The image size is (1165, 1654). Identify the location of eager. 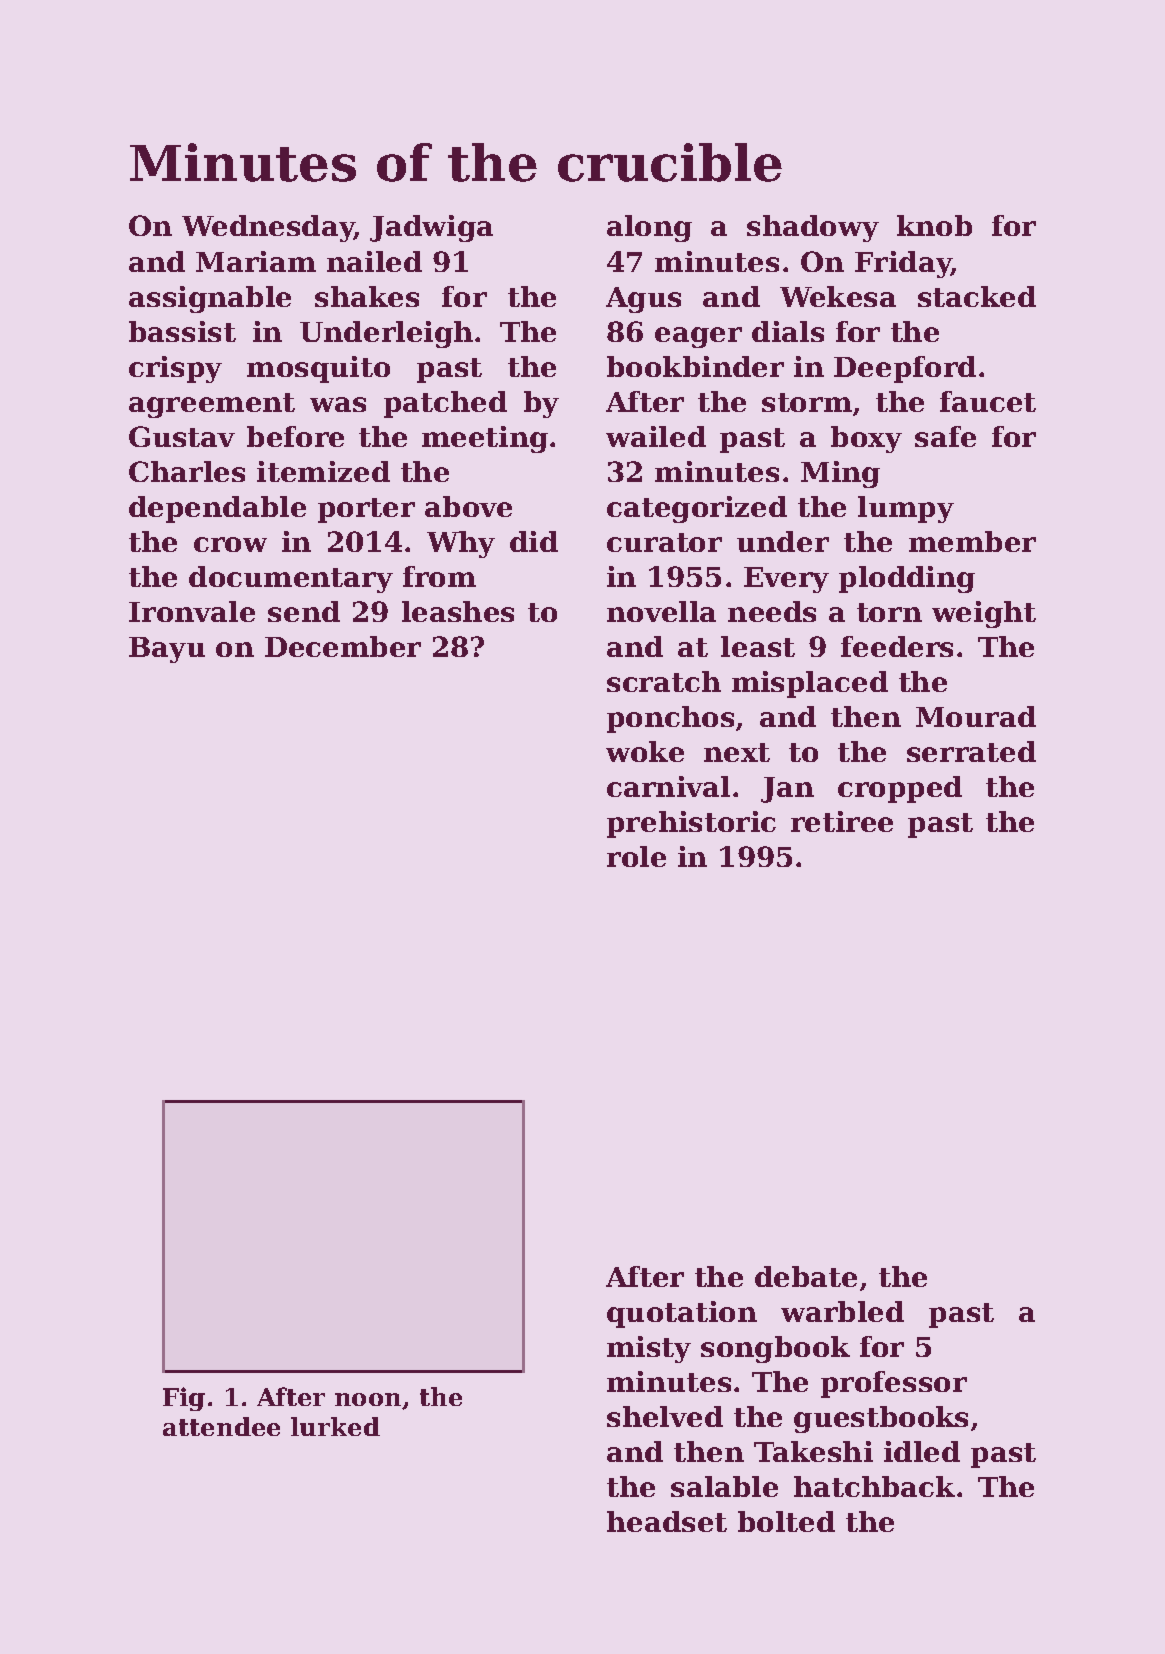
(698, 337).
